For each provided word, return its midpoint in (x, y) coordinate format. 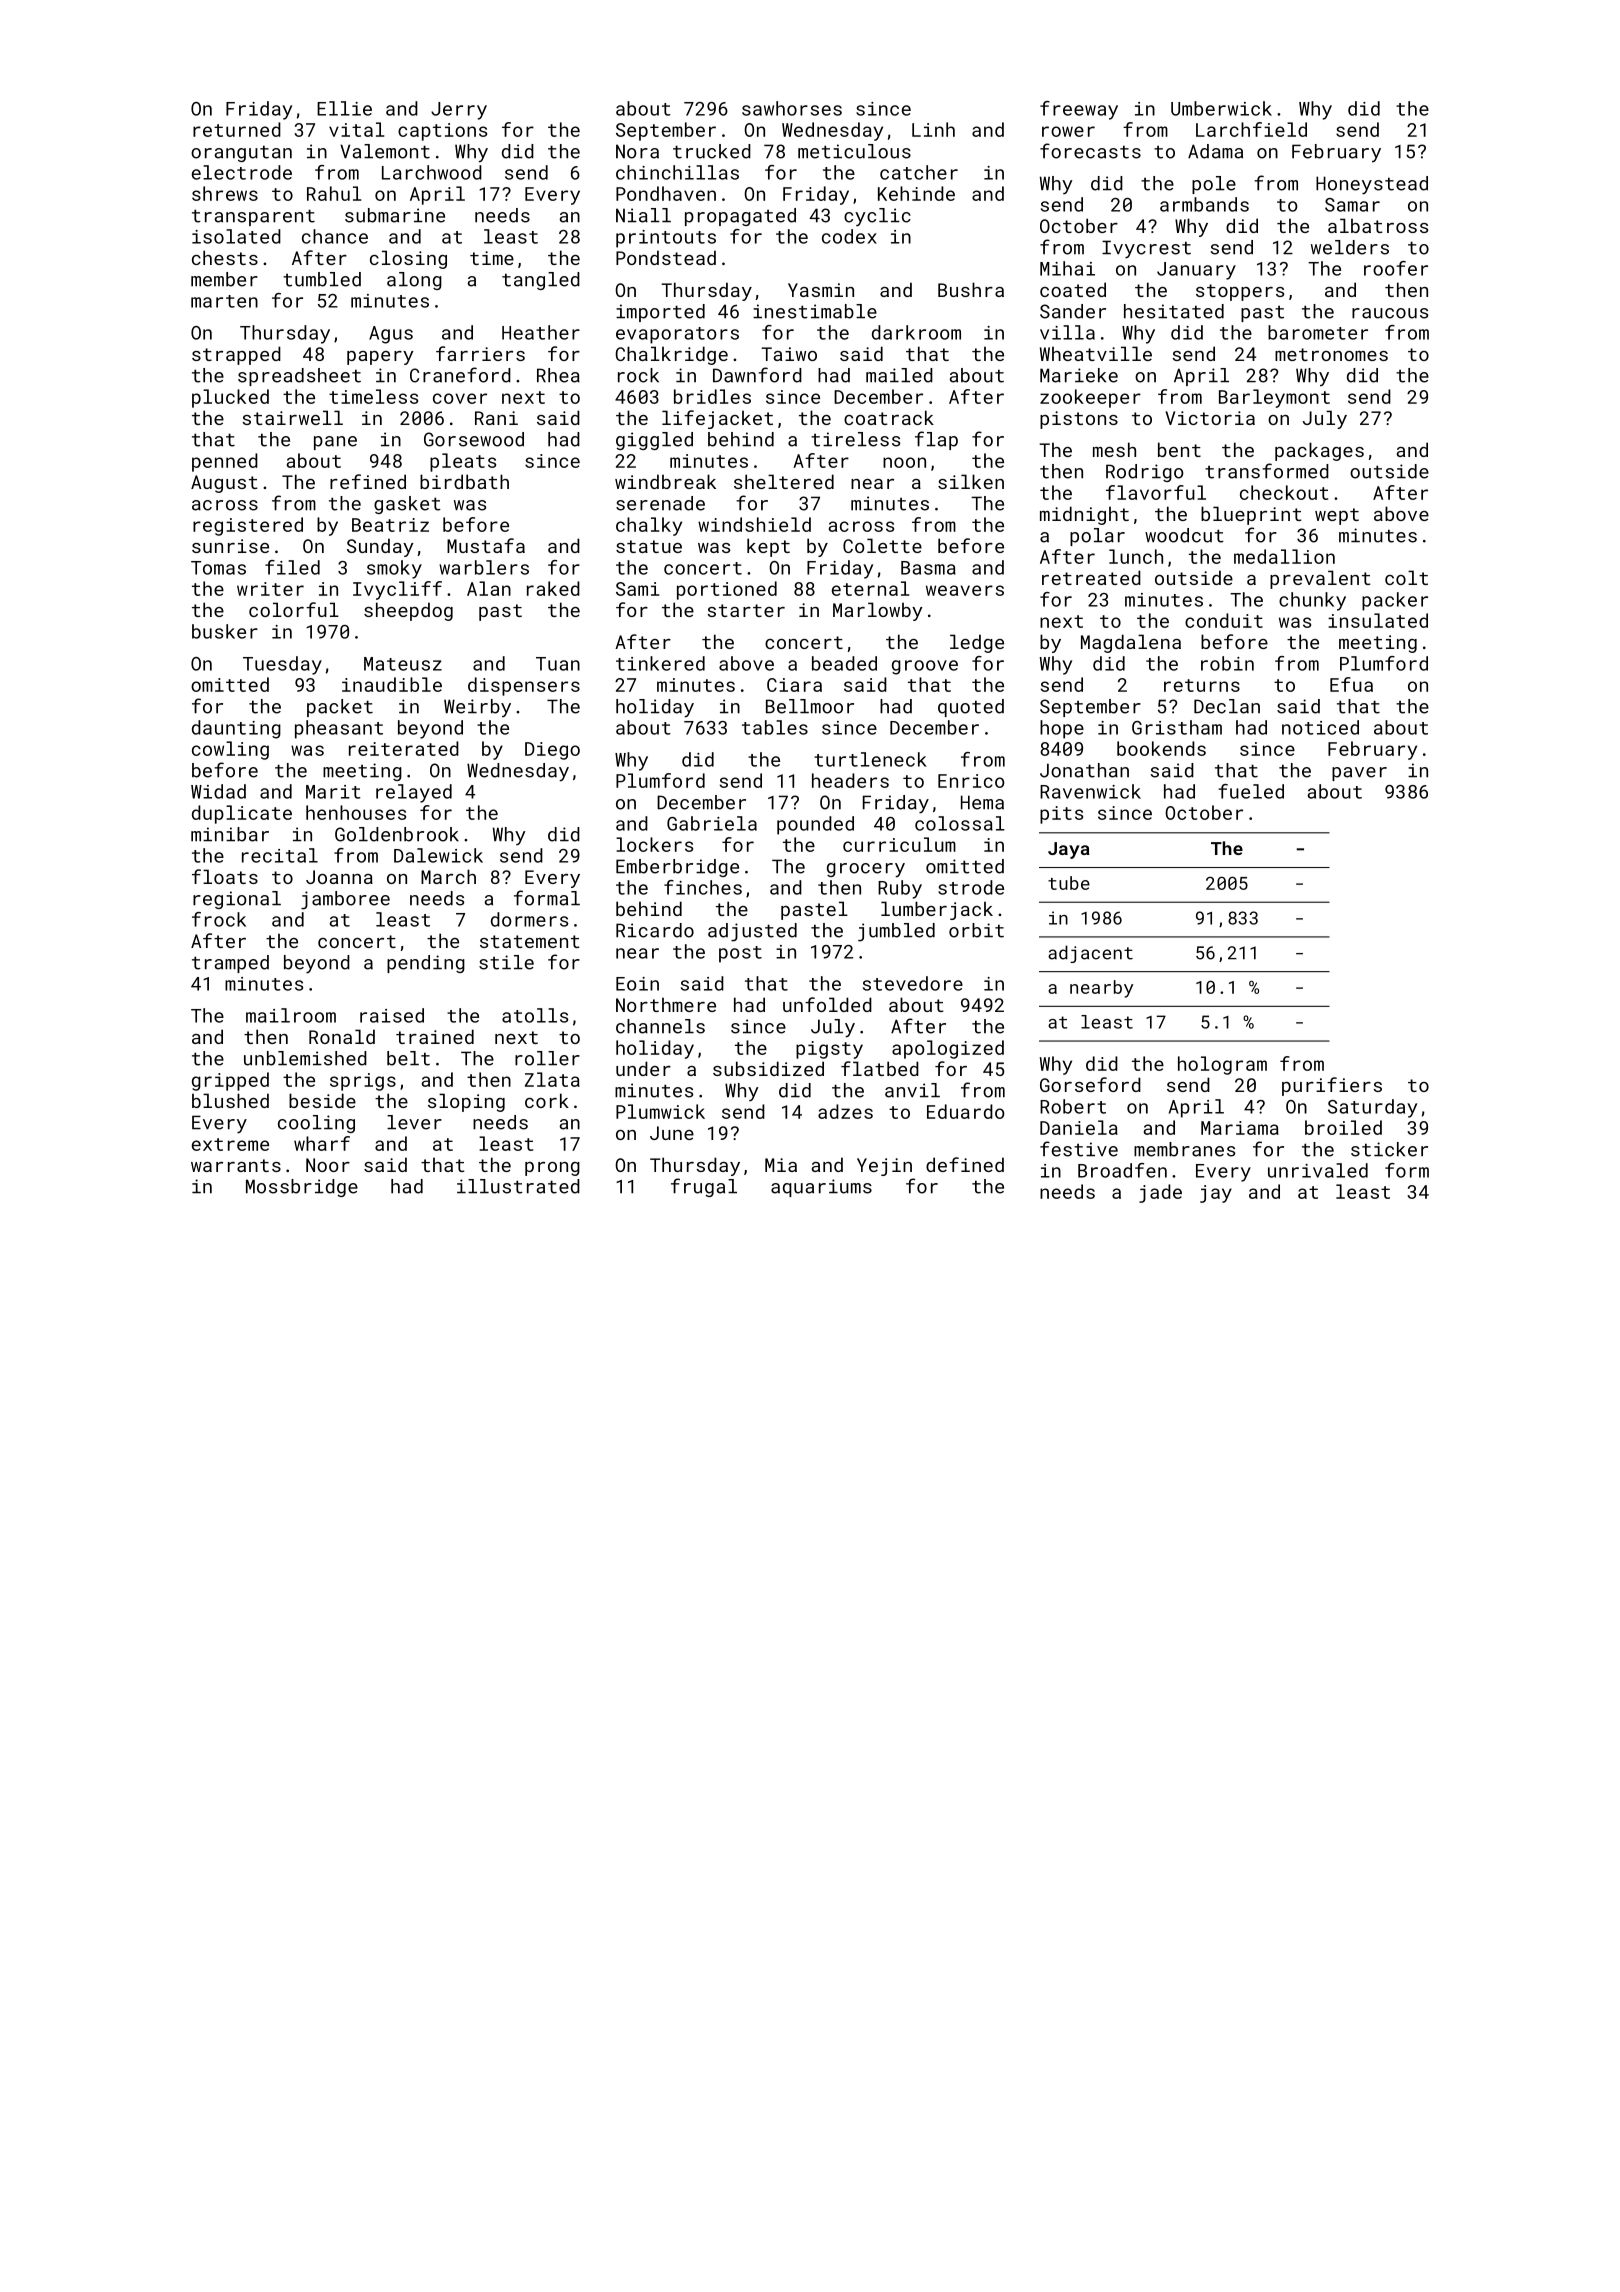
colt (1406, 577)
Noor (328, 1165)
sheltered (784, 481)
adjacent (1090, 954)
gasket (407, 505)
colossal (960, 823)
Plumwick (660, 1111)
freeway (1079, 110)
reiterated (404, 748)
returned (237, 129)
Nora (637, 151)
